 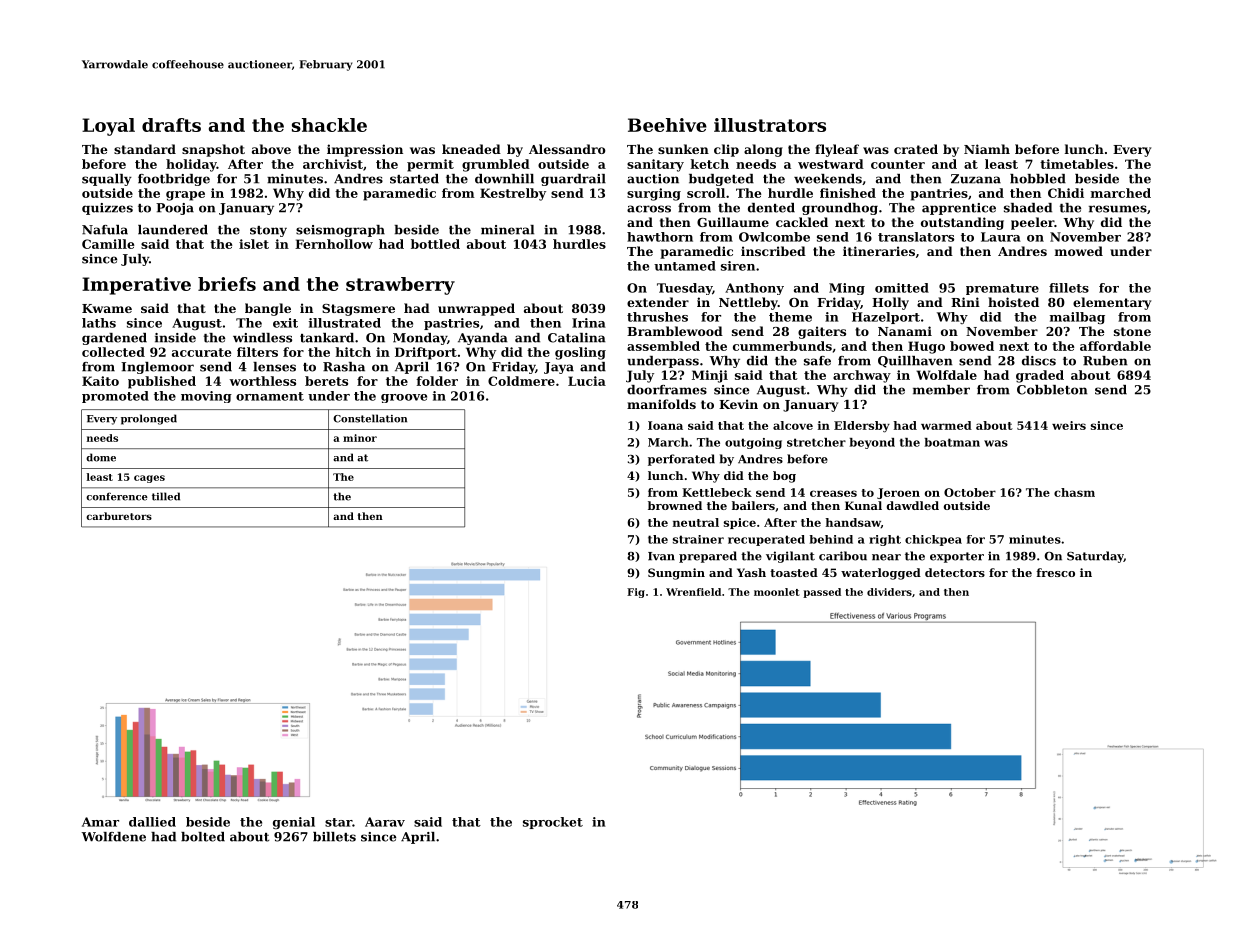 What do you see at coordinates (483, 339) in the screenshot?
I see `Ayanda` at bounding box center [483, 339].
